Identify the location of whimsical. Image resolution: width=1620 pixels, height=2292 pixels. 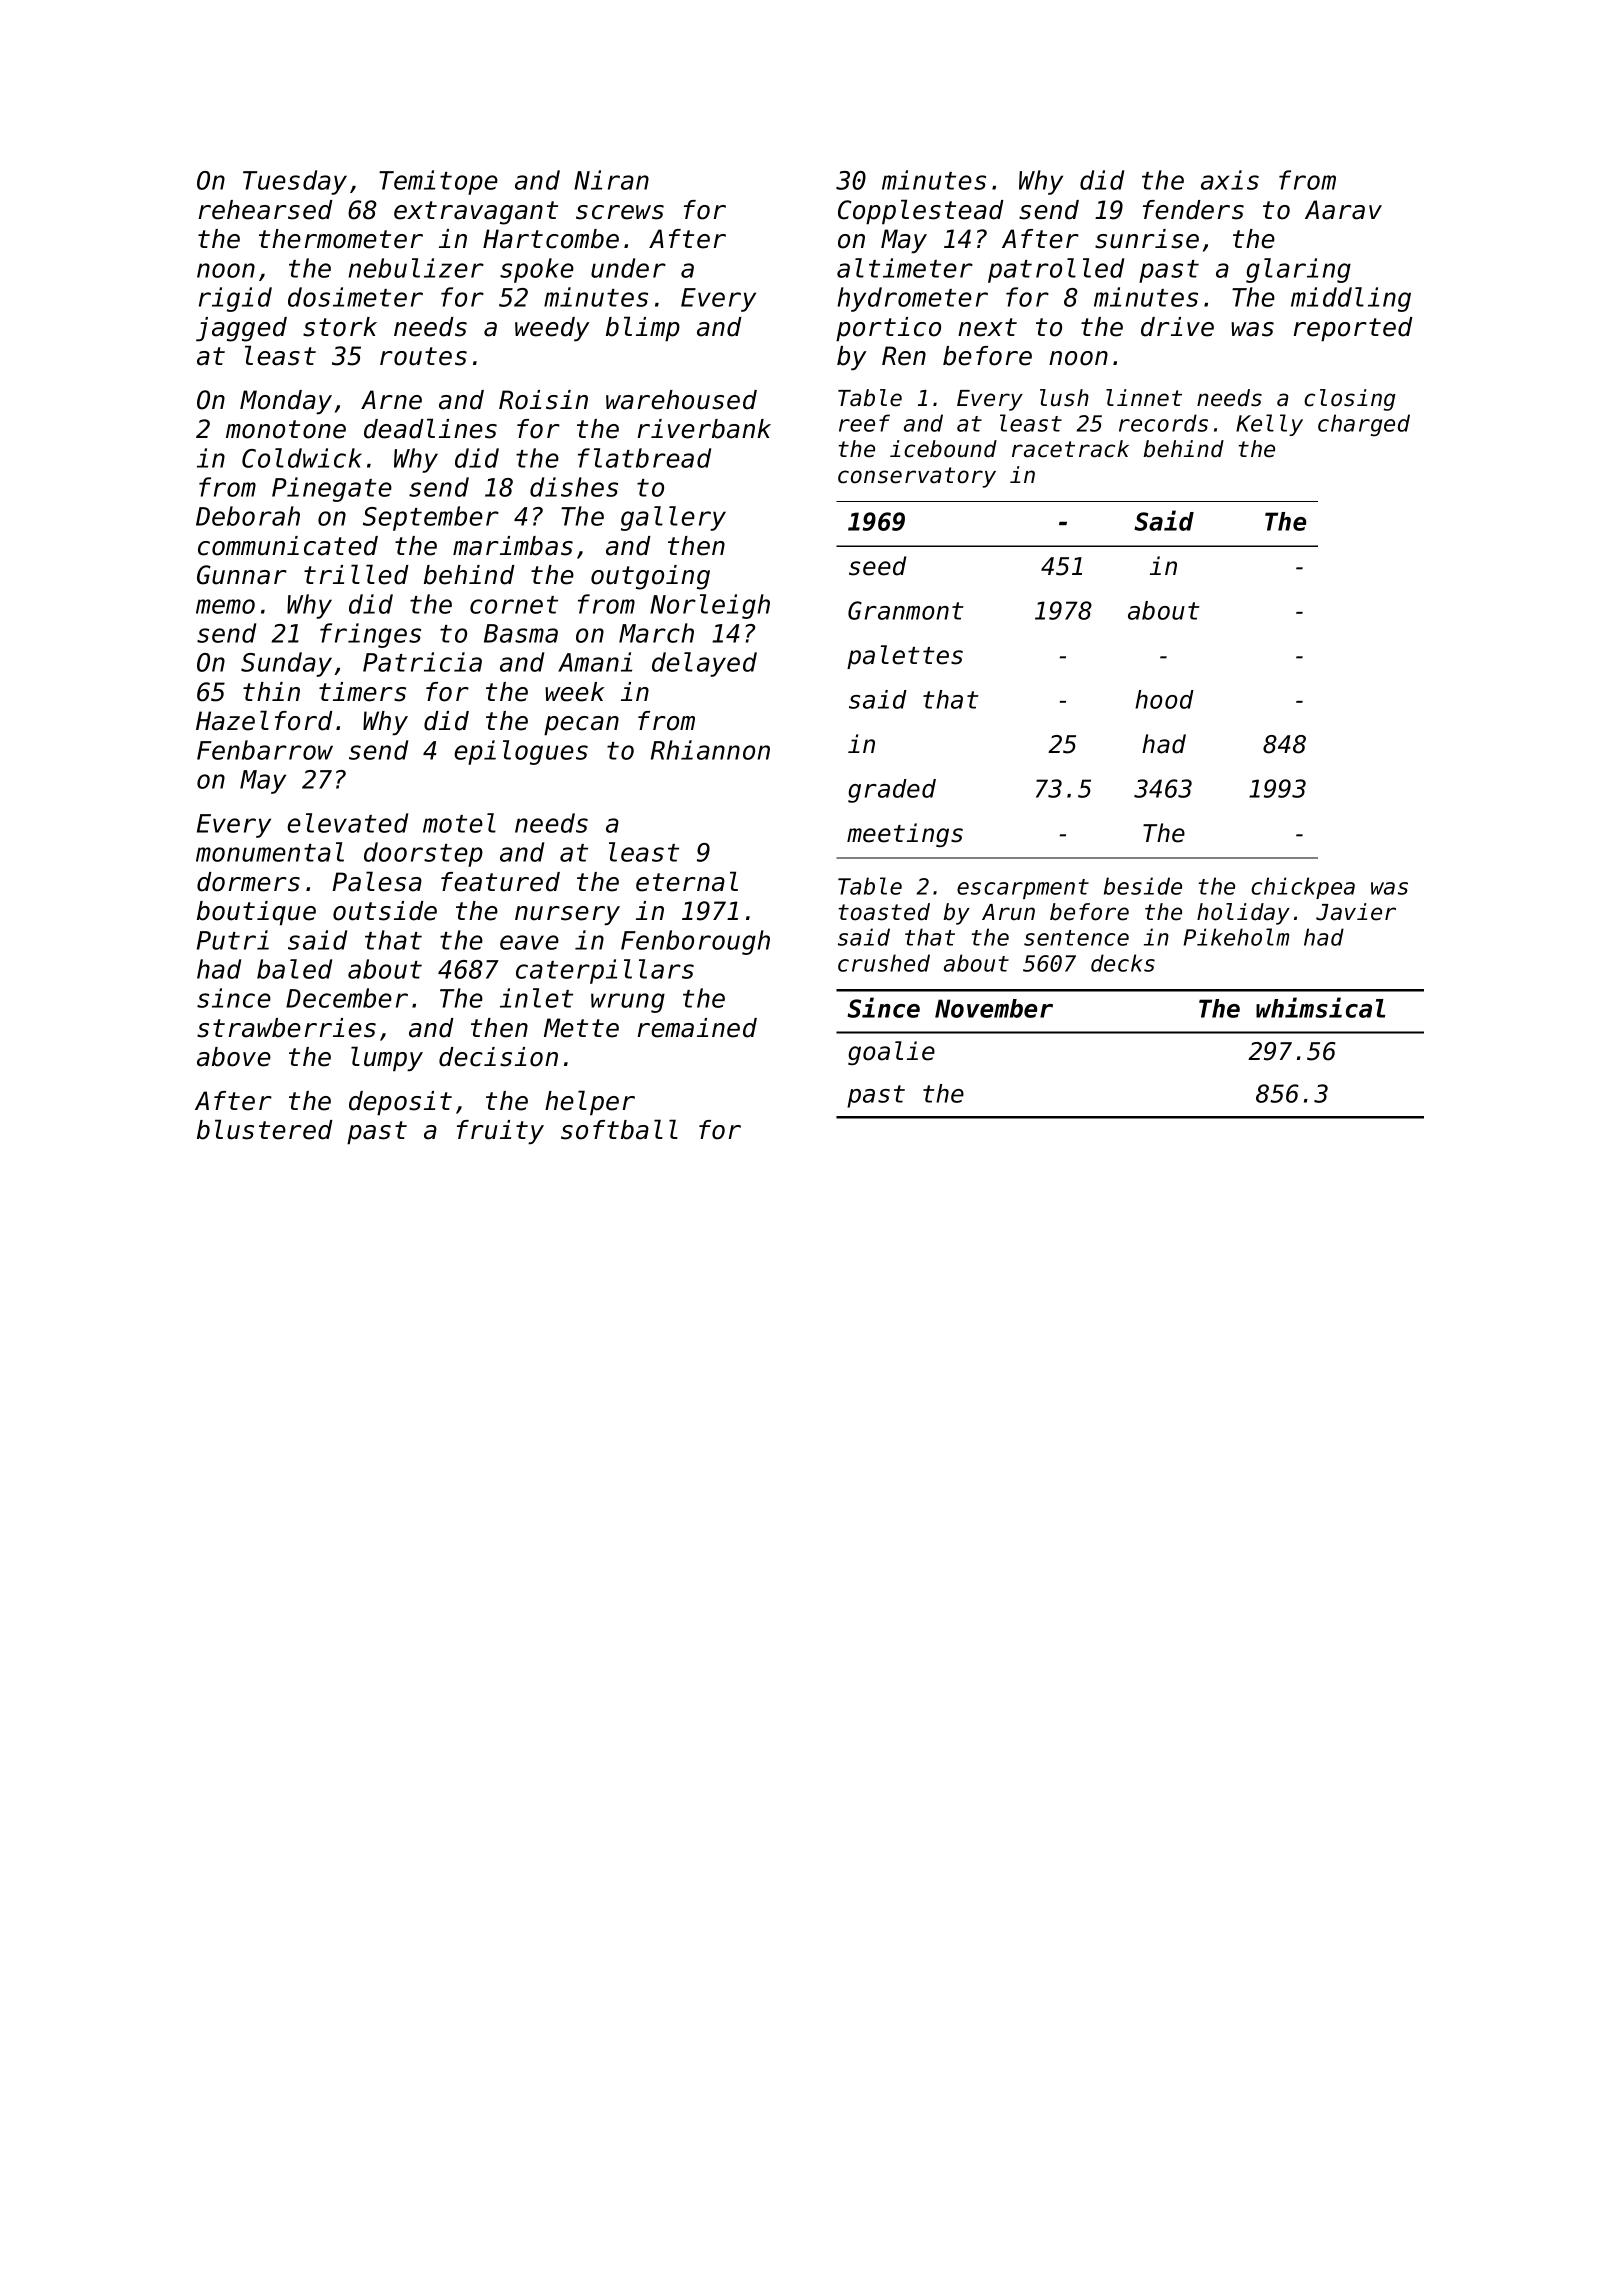
(1320, 1007).
